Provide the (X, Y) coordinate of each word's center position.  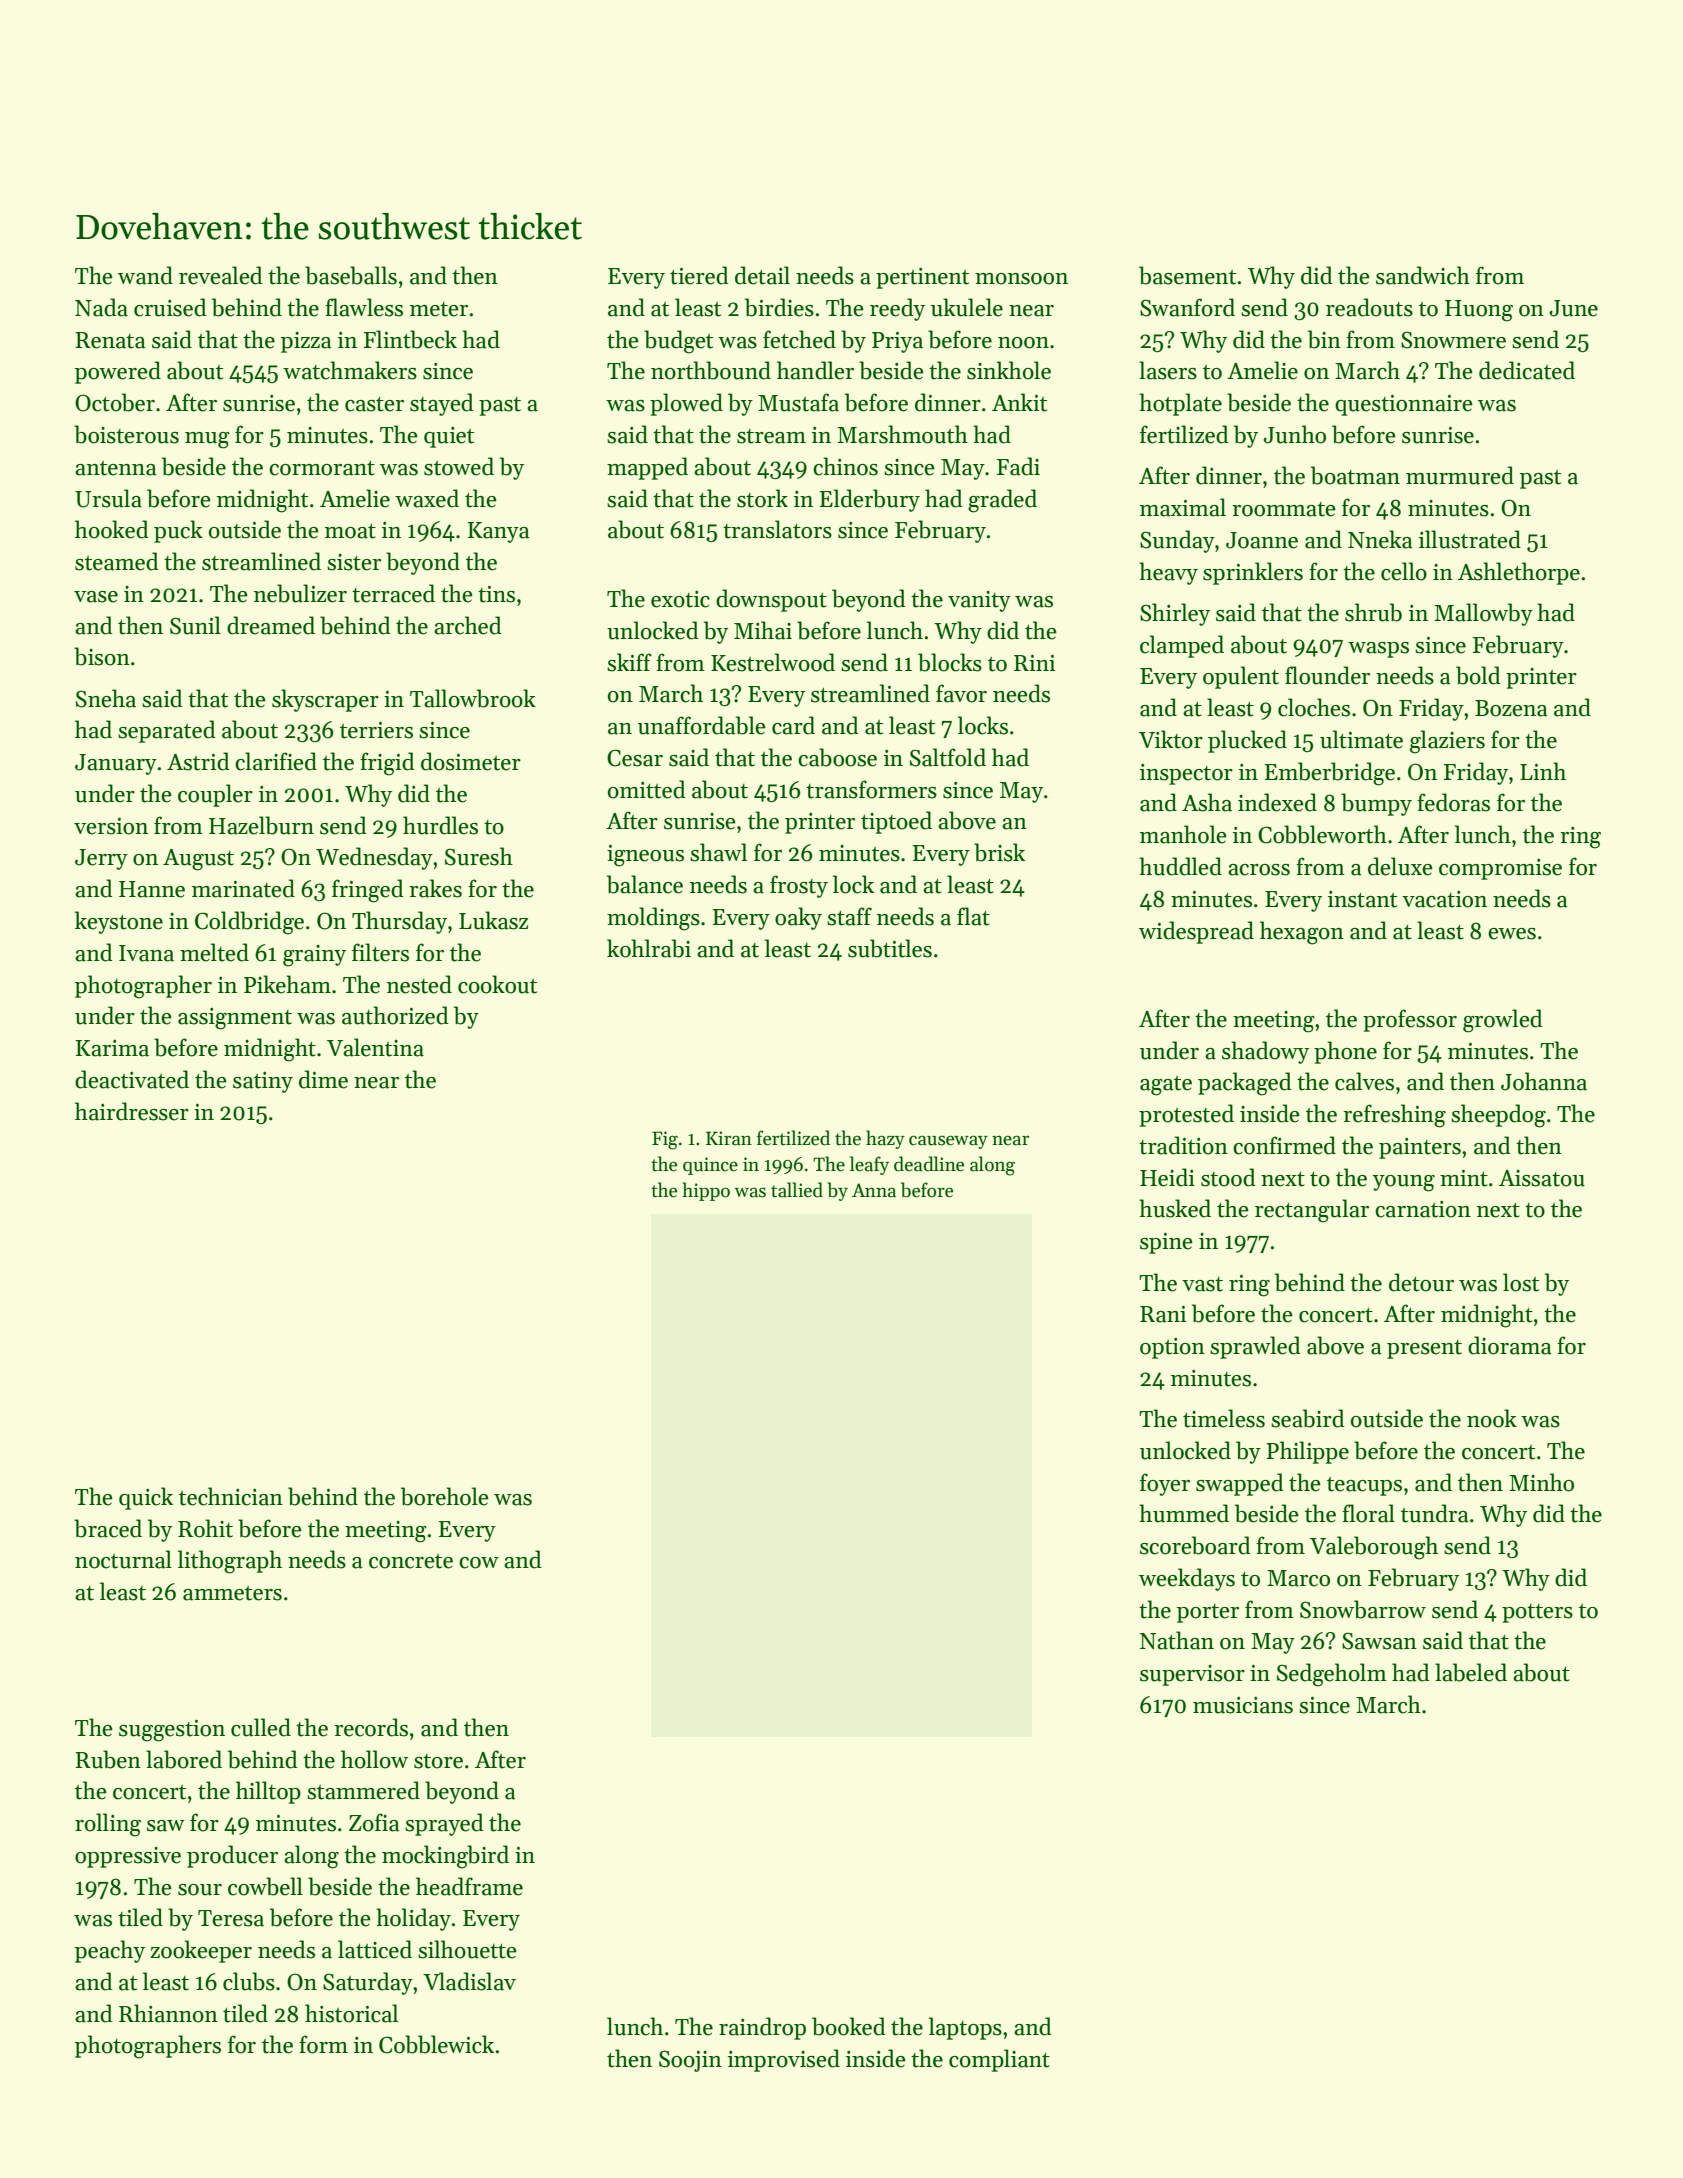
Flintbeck (410, 339)
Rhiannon (168, 2013)
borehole (445, 1496)
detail (762, 275)
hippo (706, 1191)
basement (1187, 275)
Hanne (152, 889)
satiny (263, 1082)
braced (108, 1528)
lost (1521, 1282)
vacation (1444, 899)
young (1404, 1183)
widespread (1196, 932)
